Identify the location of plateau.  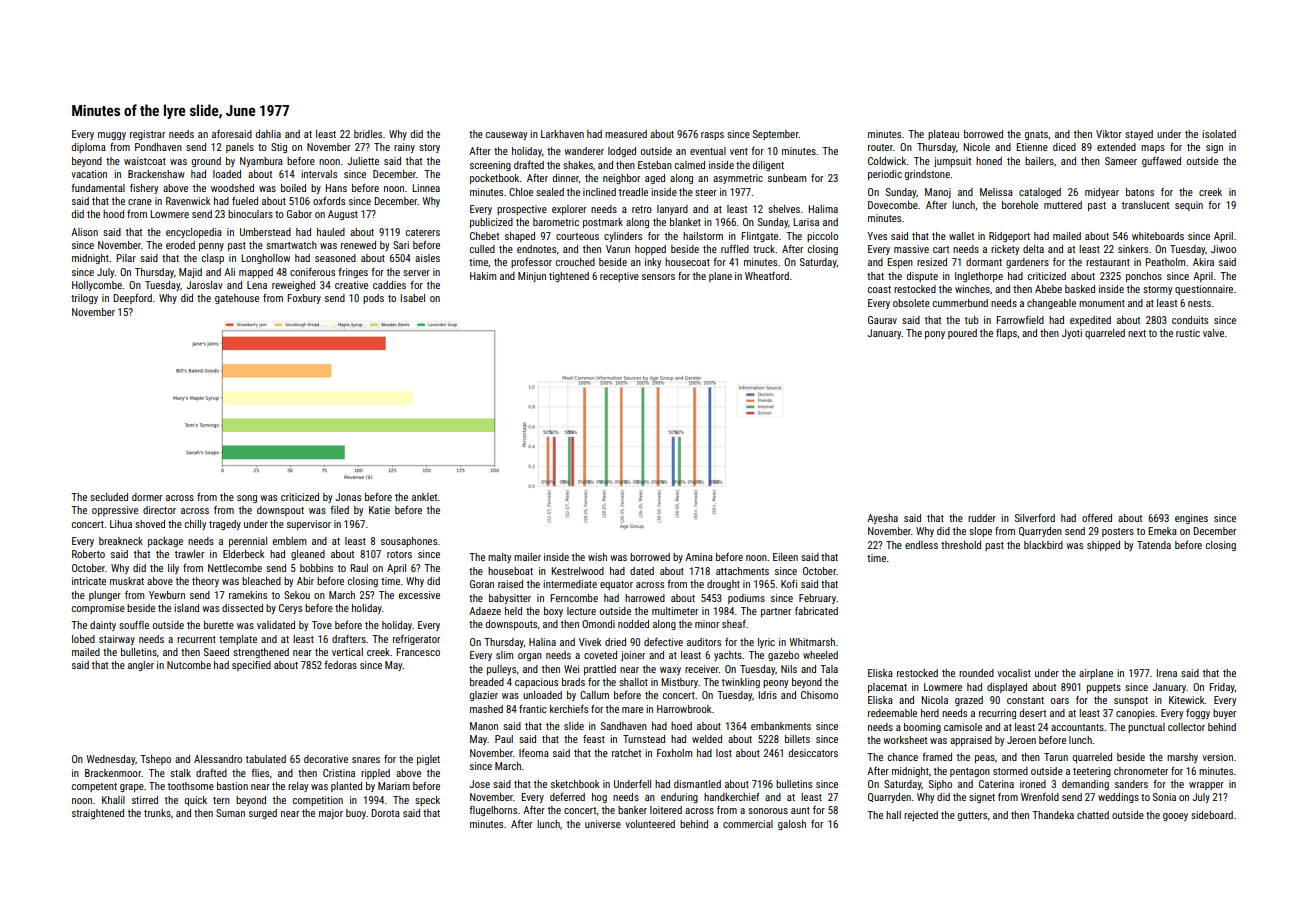
(943, 135).
